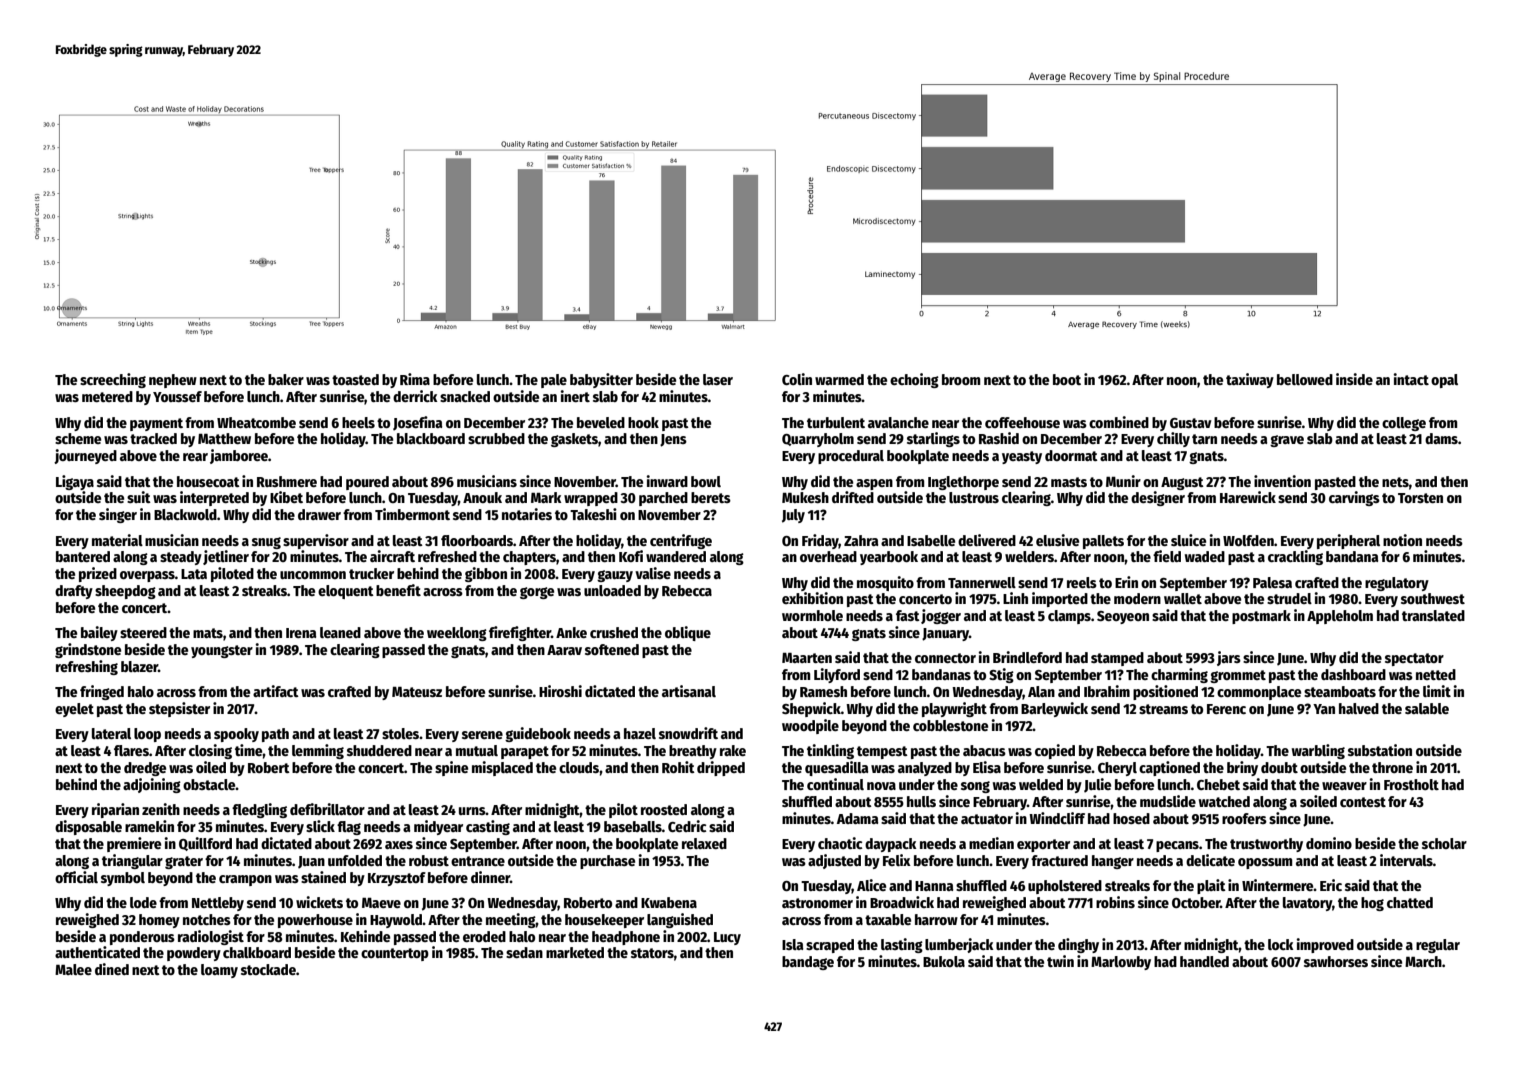 Image resolution: width=1529 pixels, height=1081 pixels. I want to click on handled, so click(1204, 961).
